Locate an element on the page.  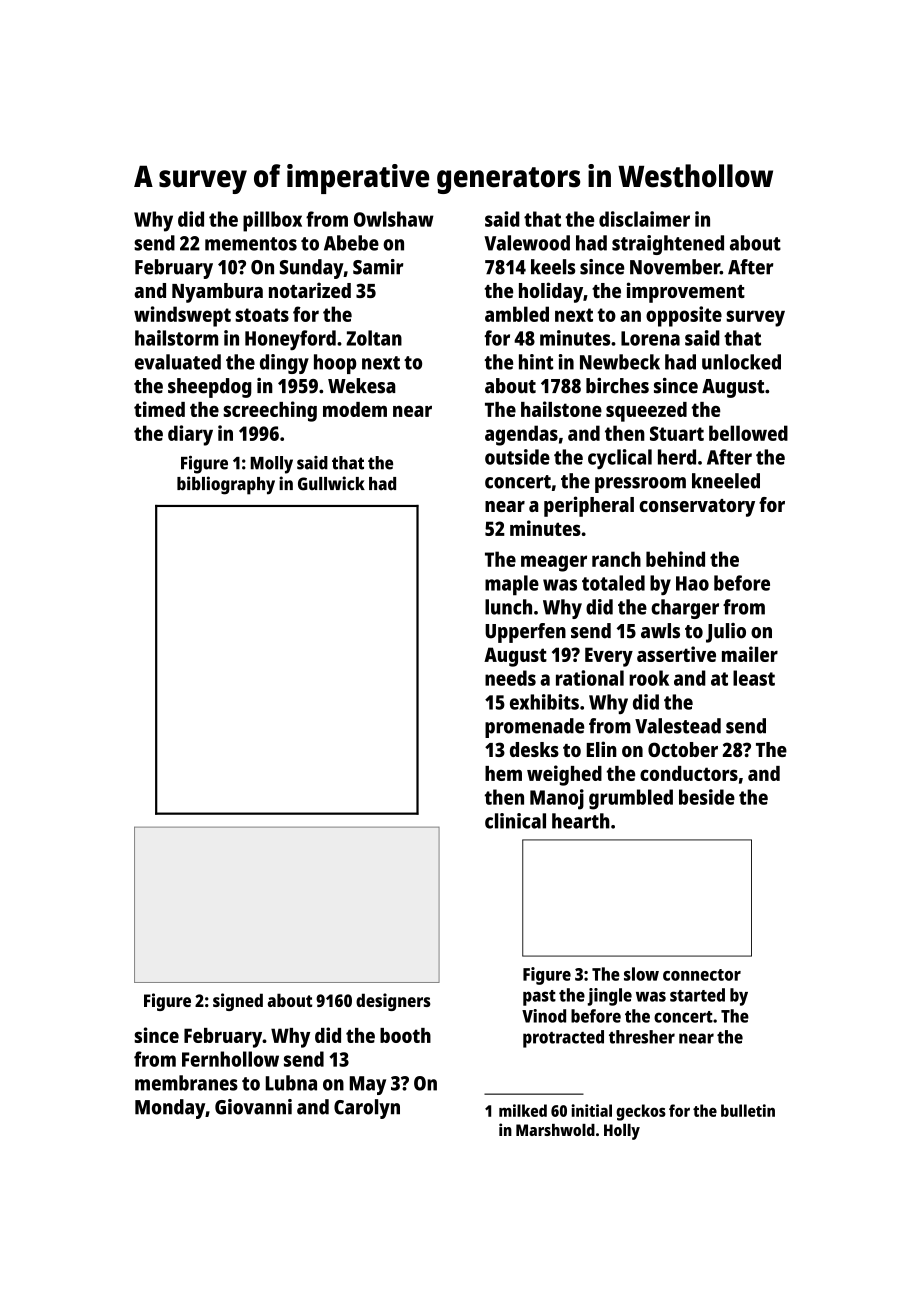
Zoltan is located at coordinates (374, 338).
